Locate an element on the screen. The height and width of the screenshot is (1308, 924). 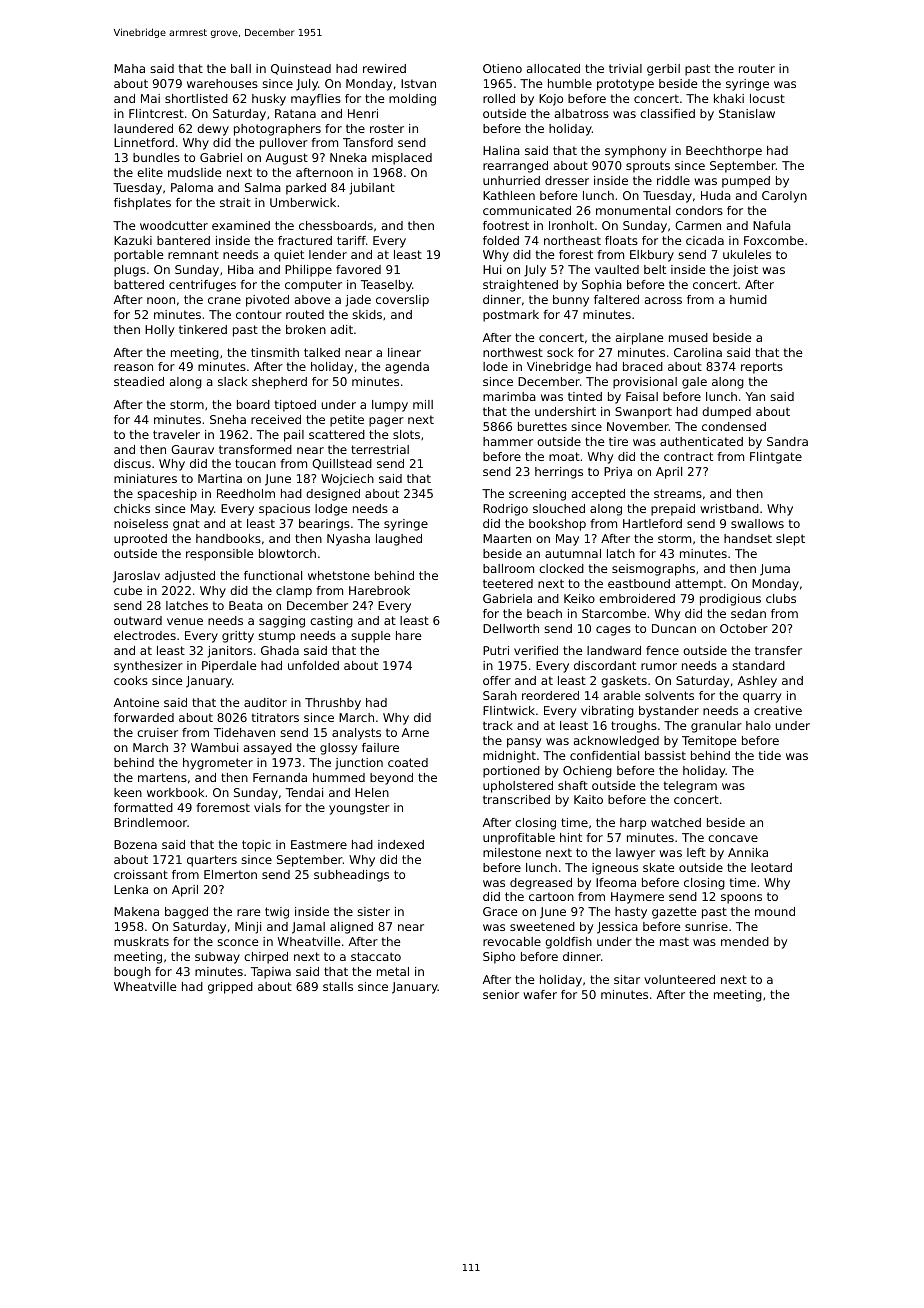
senior is located at coordinates (501, 994).
